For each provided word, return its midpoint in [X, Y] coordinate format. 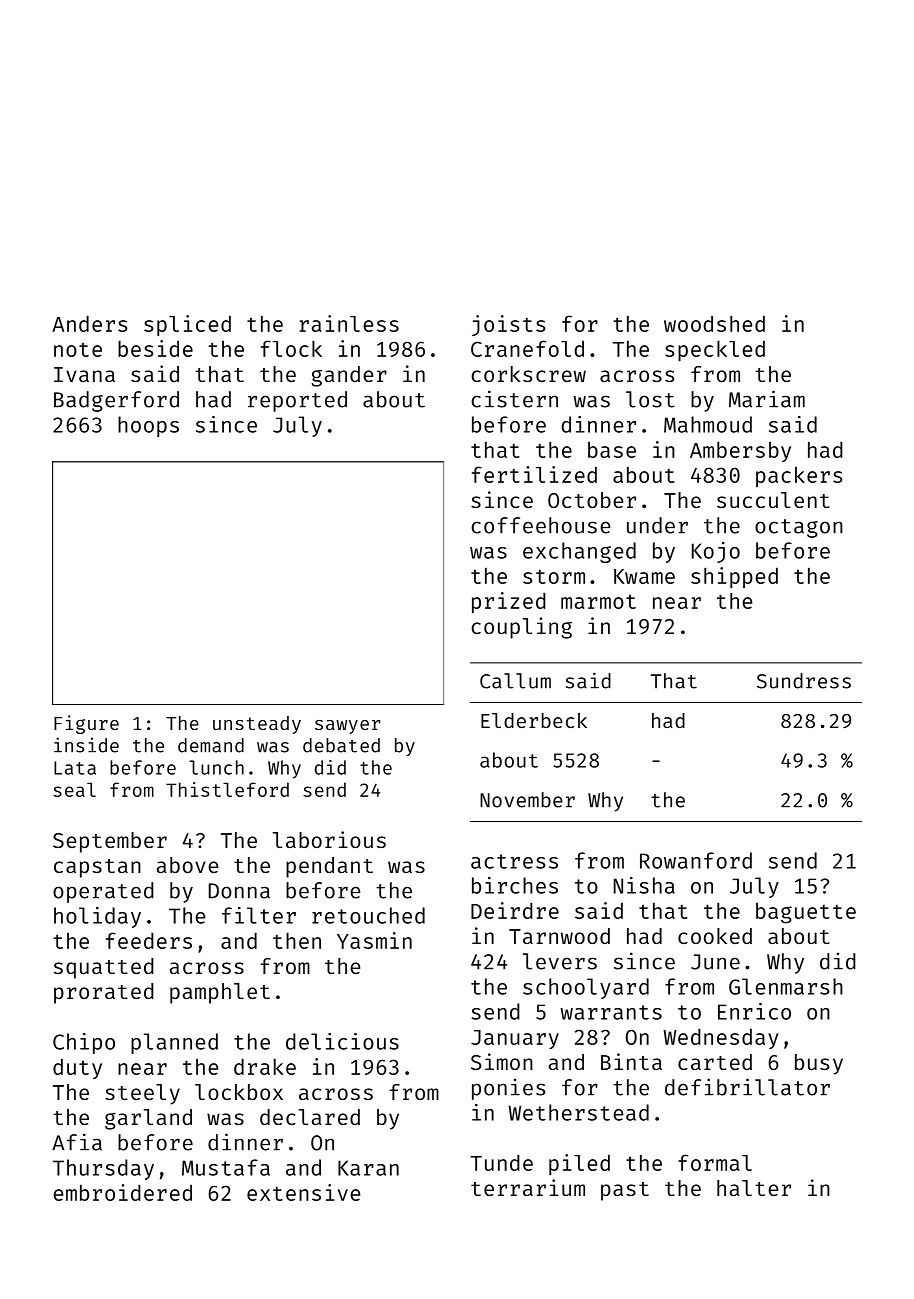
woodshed [714, 323]
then [297, 941]
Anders [89, 323]
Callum [515, 681]
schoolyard [586, 988]
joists [508, 325]
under [657, 525]
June [715, 962]
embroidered [122, 1192]
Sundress [804, 681]
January [515, 1039]
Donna [239, 891]
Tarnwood [559, 936]
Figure [86, 724]
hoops [148, 426]
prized [509, 602]
